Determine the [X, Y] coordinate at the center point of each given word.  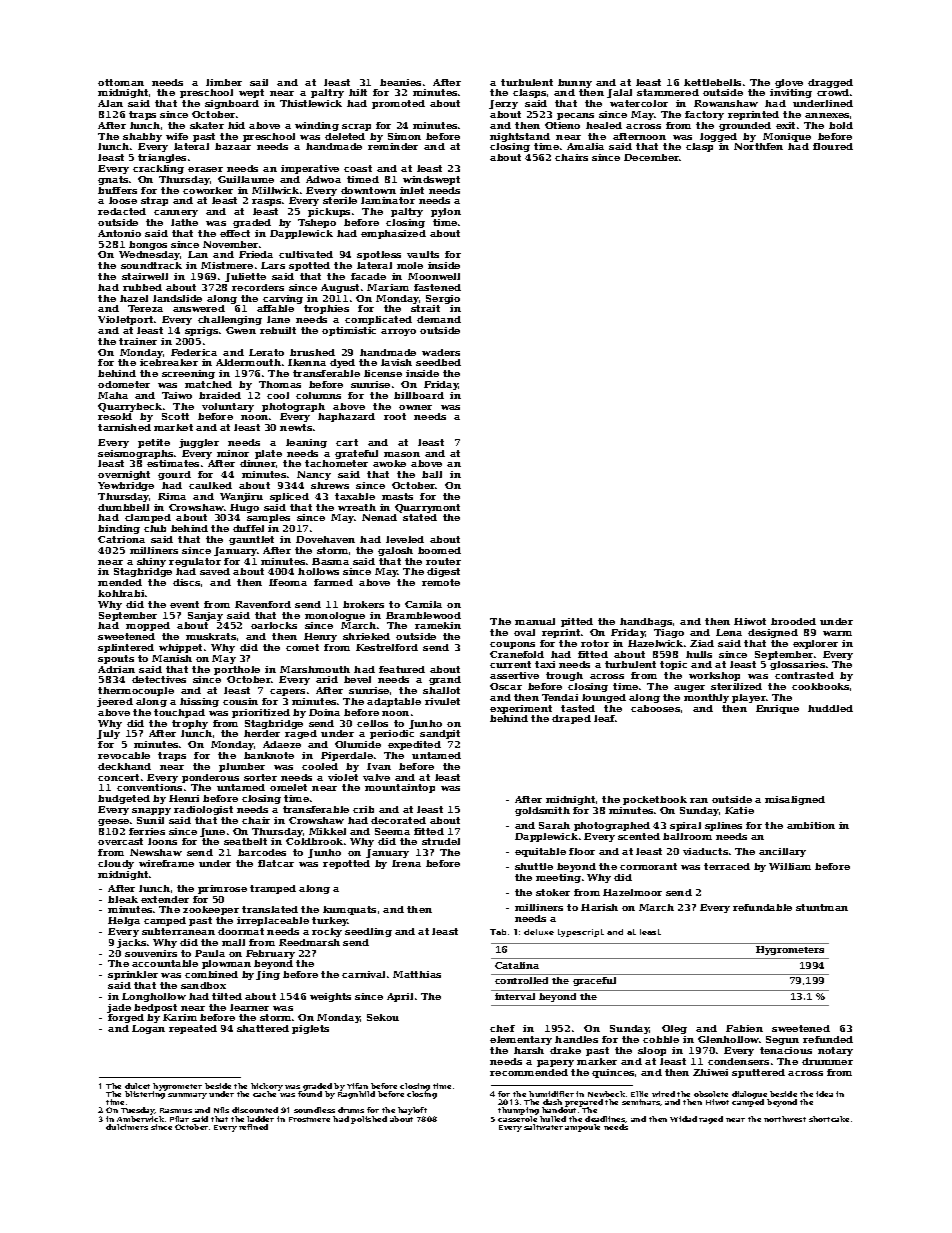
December [651, 157]
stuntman [822, 907]
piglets [310, 1029]
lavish [396, 362]
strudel [441, 841]
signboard [232, 104]
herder [262, 733]
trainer [138, 341]
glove [789, 83]
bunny [575, 83]
